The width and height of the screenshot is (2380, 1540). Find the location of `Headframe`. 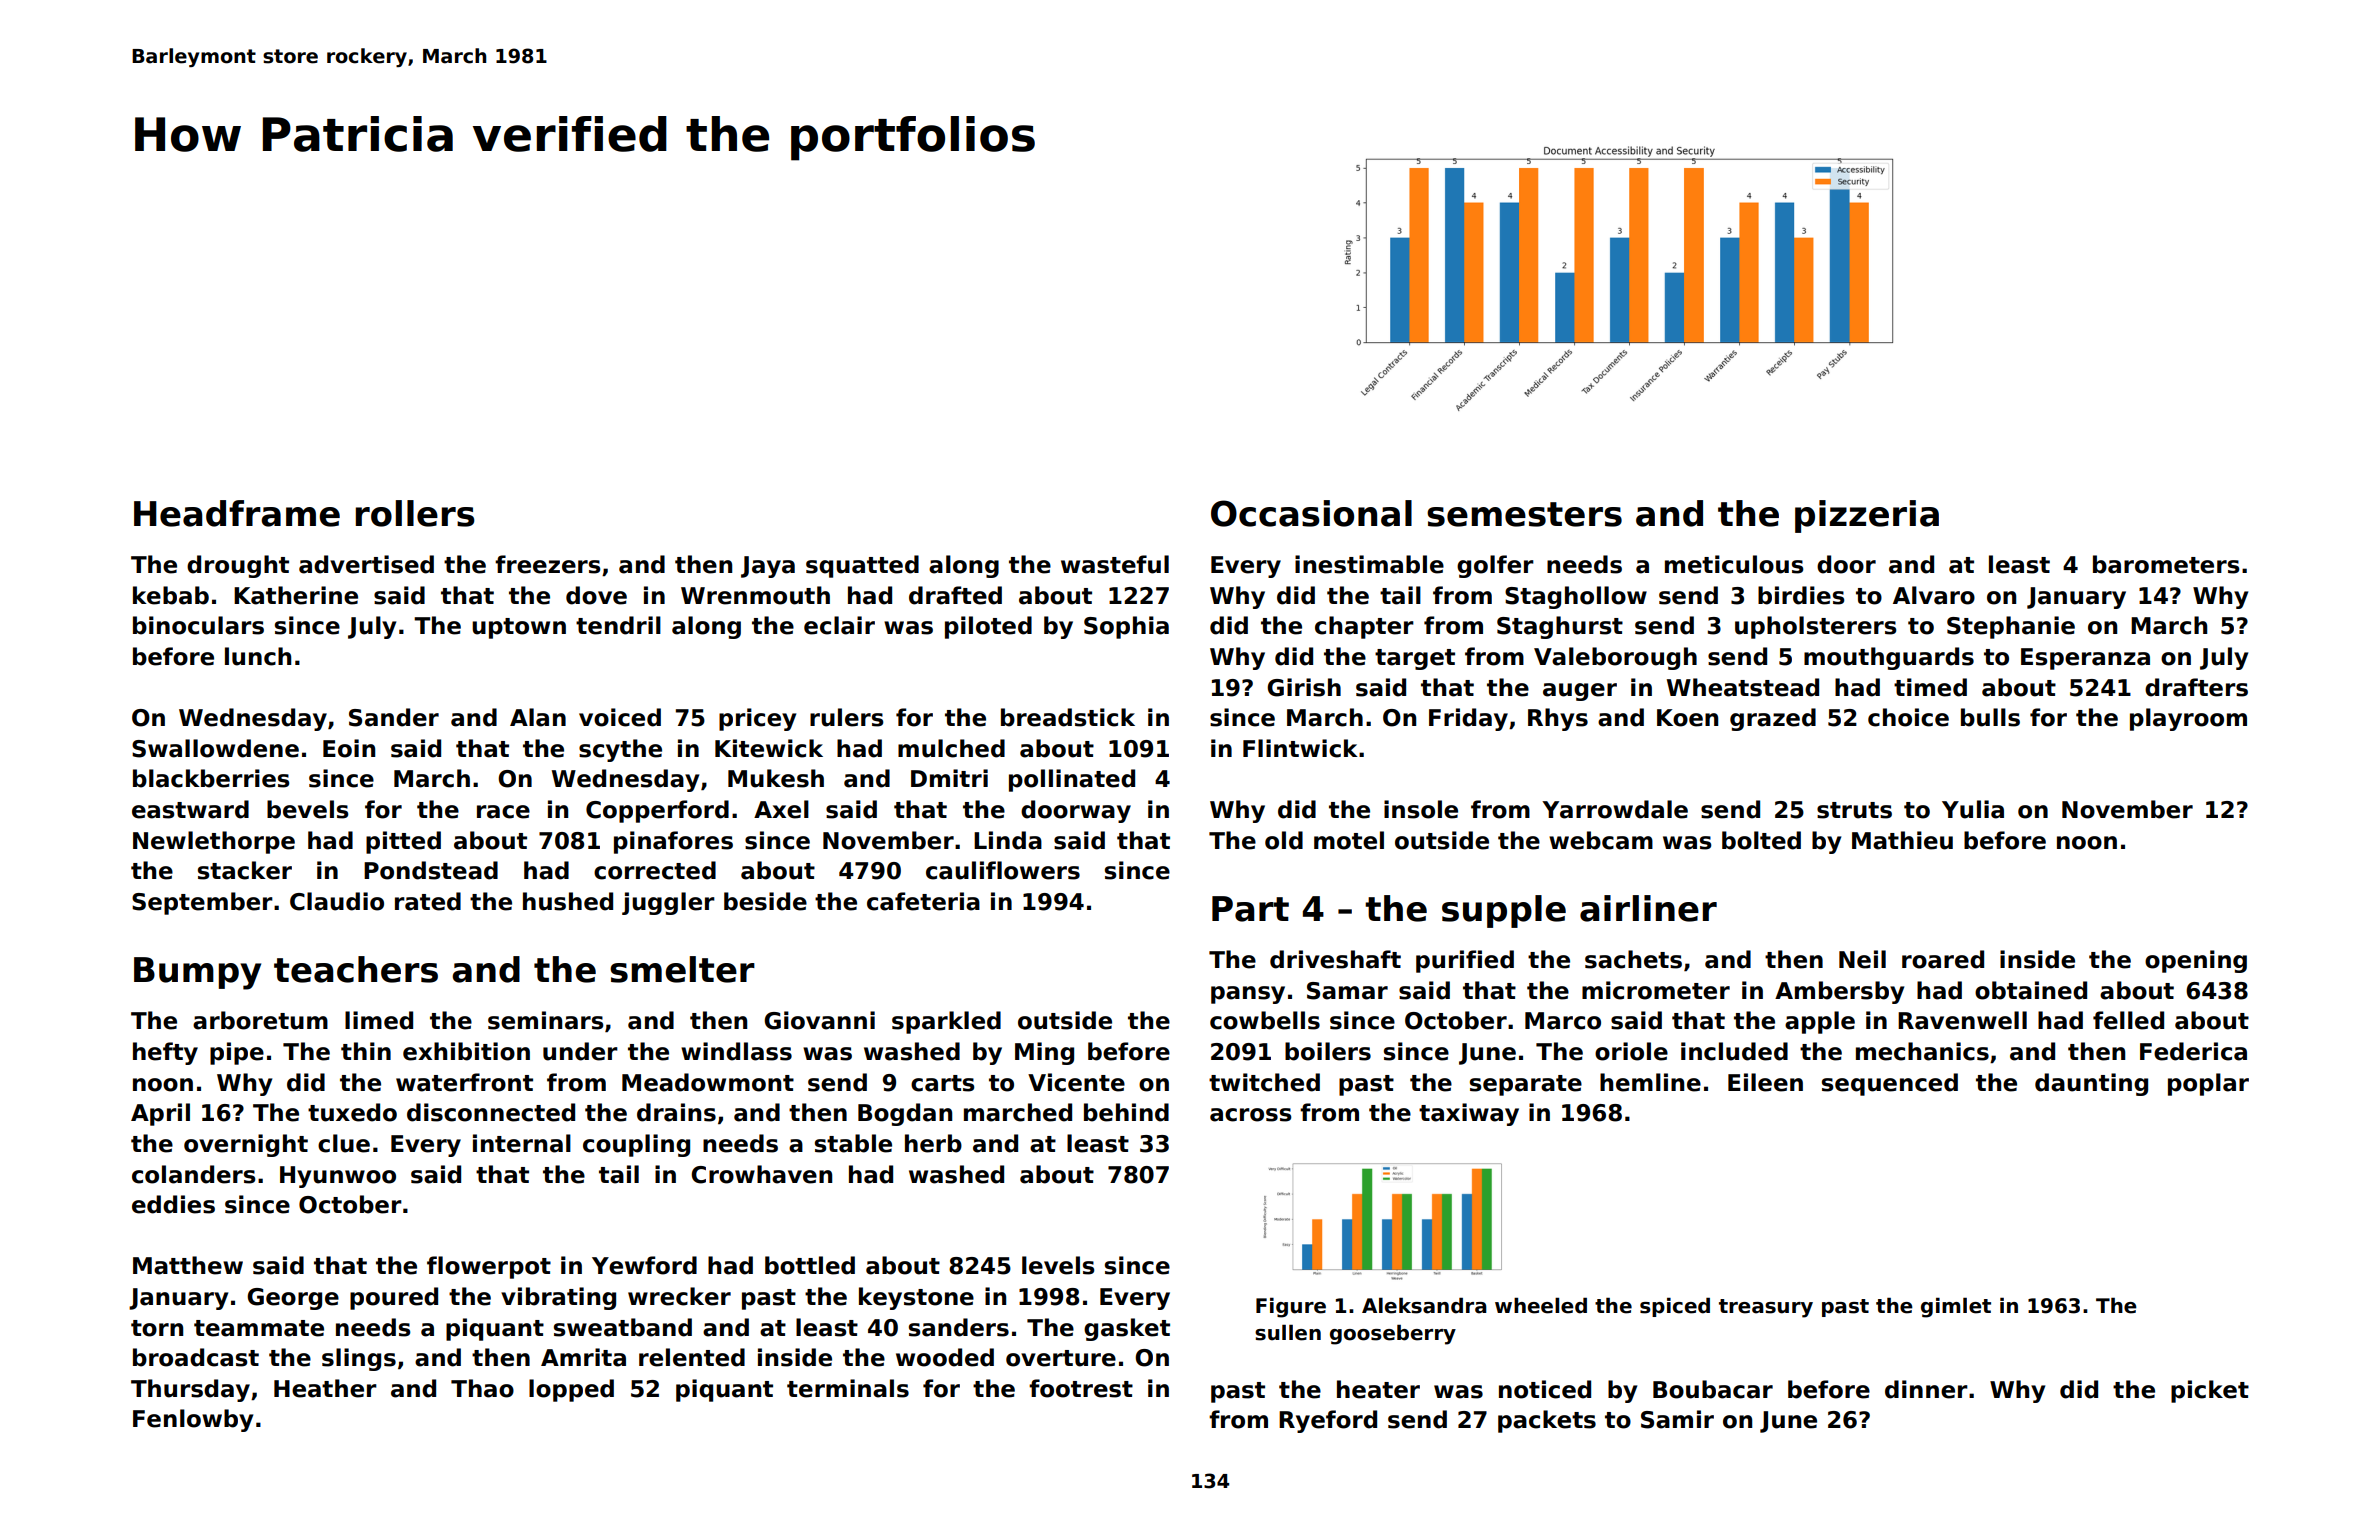

Headframe is located at coordinates (237, 513).
